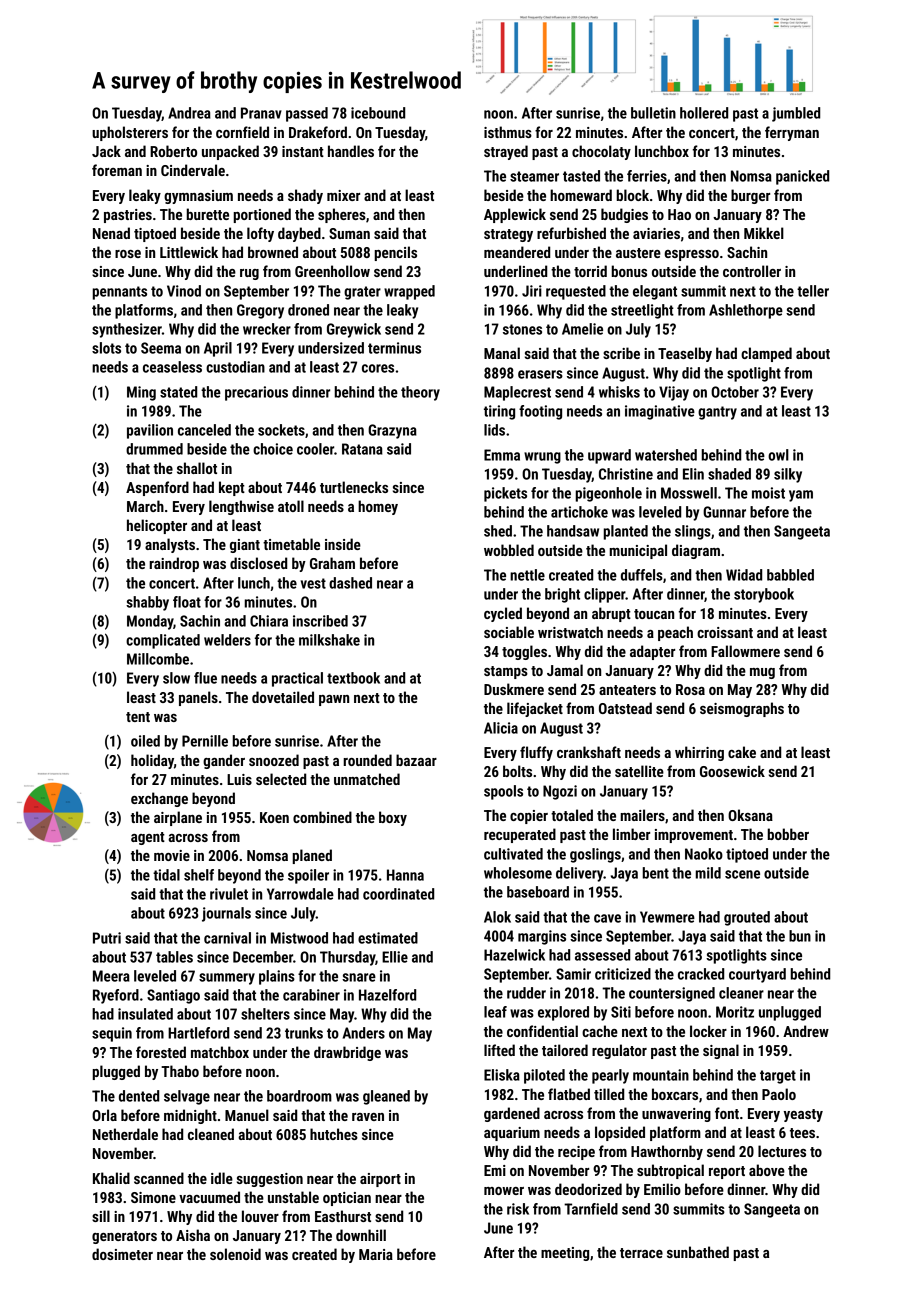  What do you see at coordinates (235, 1254) in the screenshot?
I see `solenoid` at bounding box center [235, 1254].
